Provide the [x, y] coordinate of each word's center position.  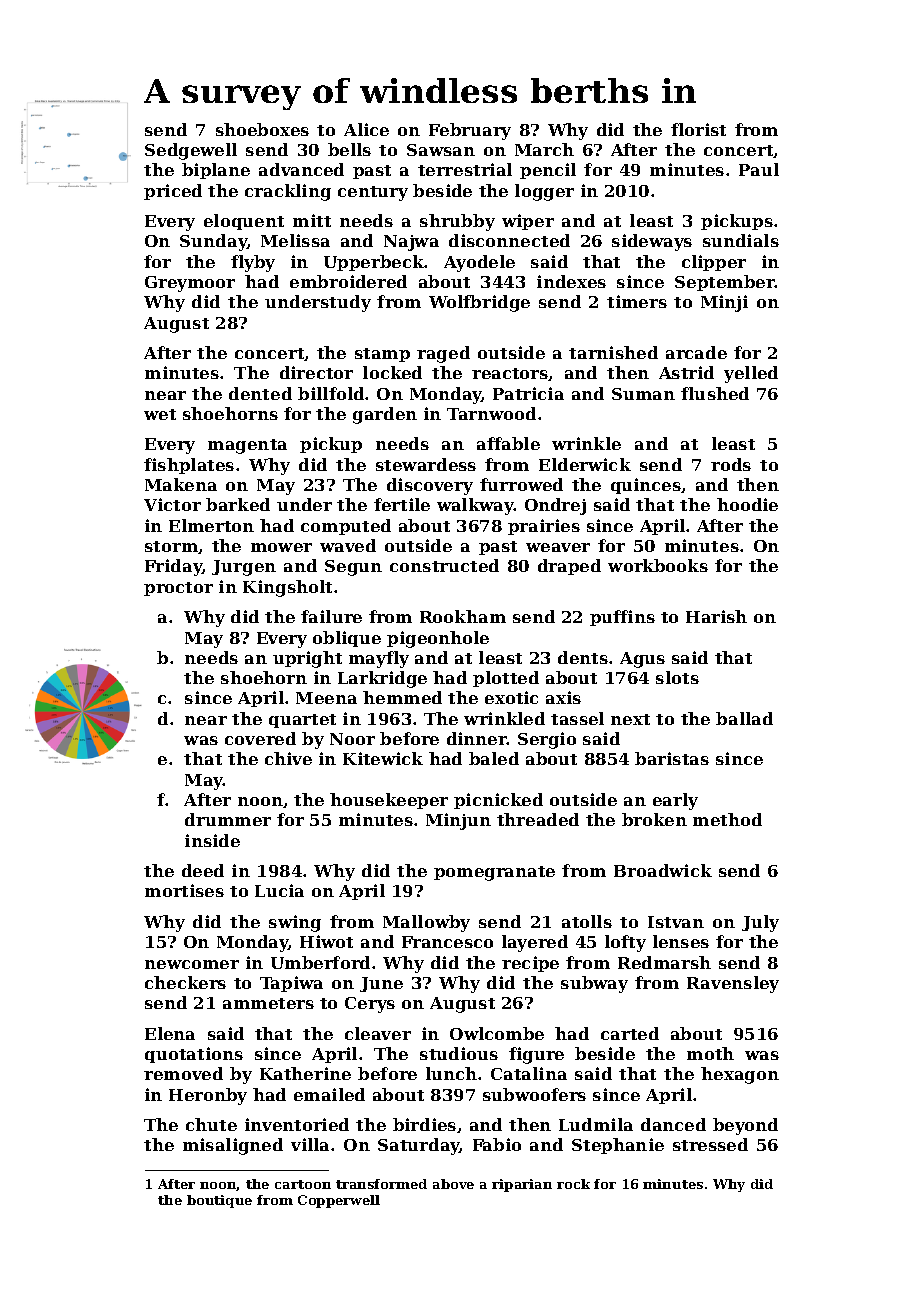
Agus [642, 660]
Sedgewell [191, 151]
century [373, 193]
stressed [710, 1144]
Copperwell [339, 1201]
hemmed [402, 697]
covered [260, 738]
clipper [714, 263]
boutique [219, 1201]
